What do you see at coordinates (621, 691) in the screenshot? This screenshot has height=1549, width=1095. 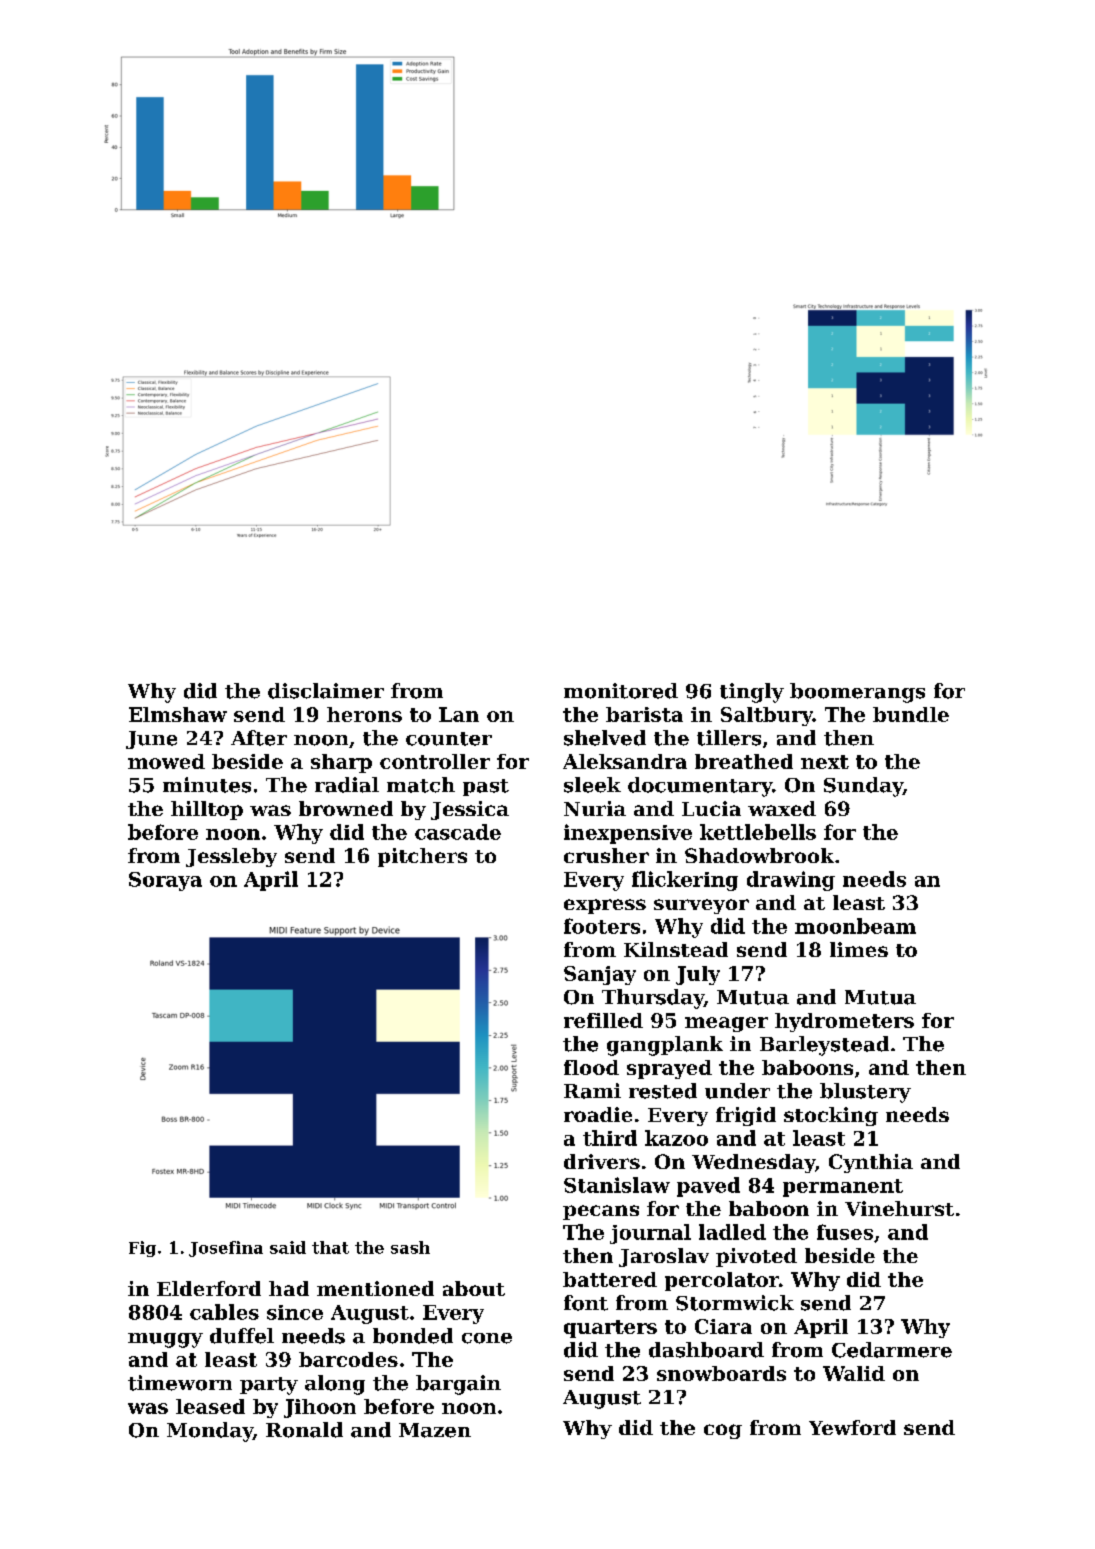 I see `monitored` at bounding box center [621, 691].
